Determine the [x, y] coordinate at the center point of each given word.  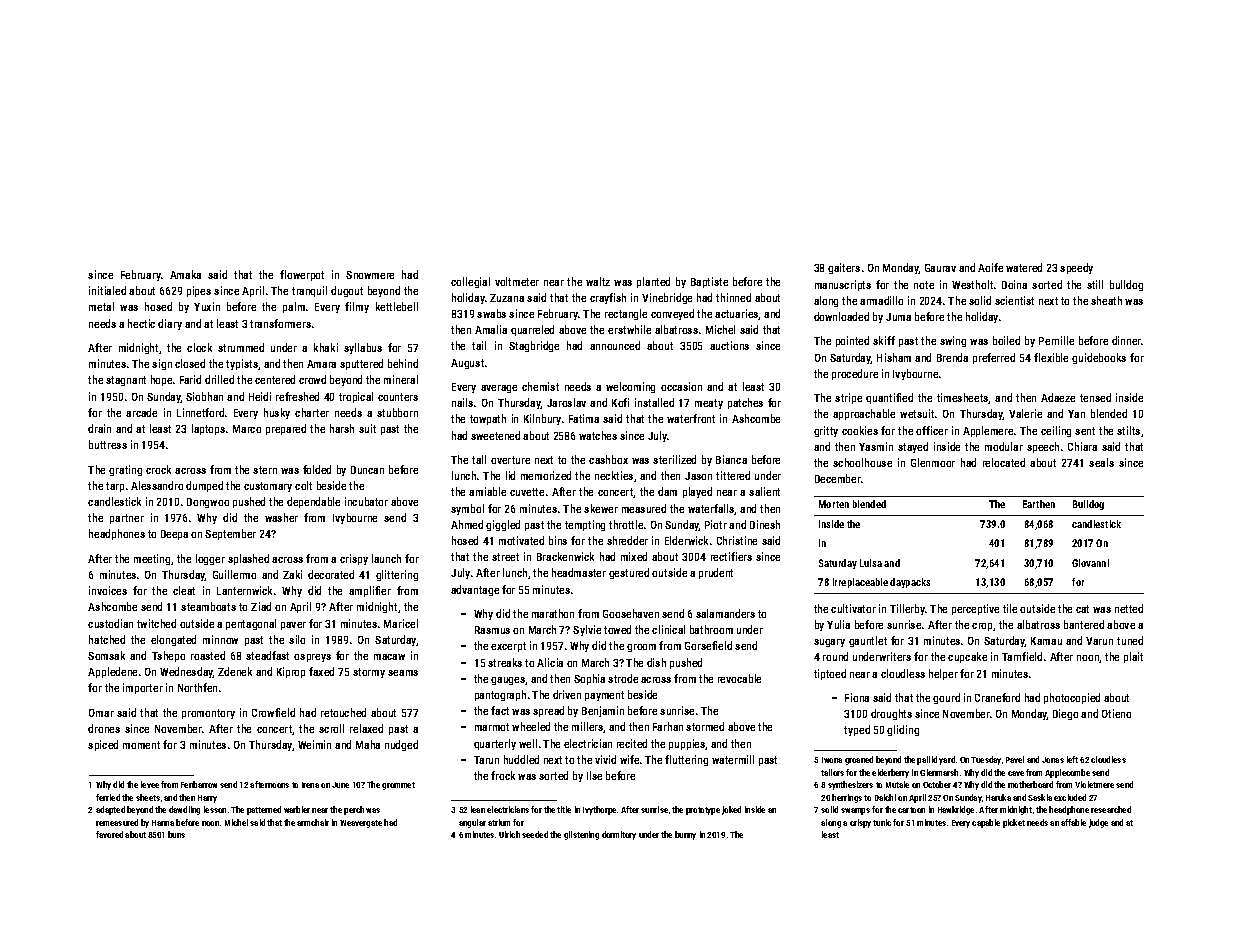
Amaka [185, 274]
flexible [1051, 357]
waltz [598, 281]
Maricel [401, 623]
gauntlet [868, 641]
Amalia [491, 329]
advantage [475, 590]
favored [109, 834]
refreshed [297, 396]
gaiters [844, 268]
